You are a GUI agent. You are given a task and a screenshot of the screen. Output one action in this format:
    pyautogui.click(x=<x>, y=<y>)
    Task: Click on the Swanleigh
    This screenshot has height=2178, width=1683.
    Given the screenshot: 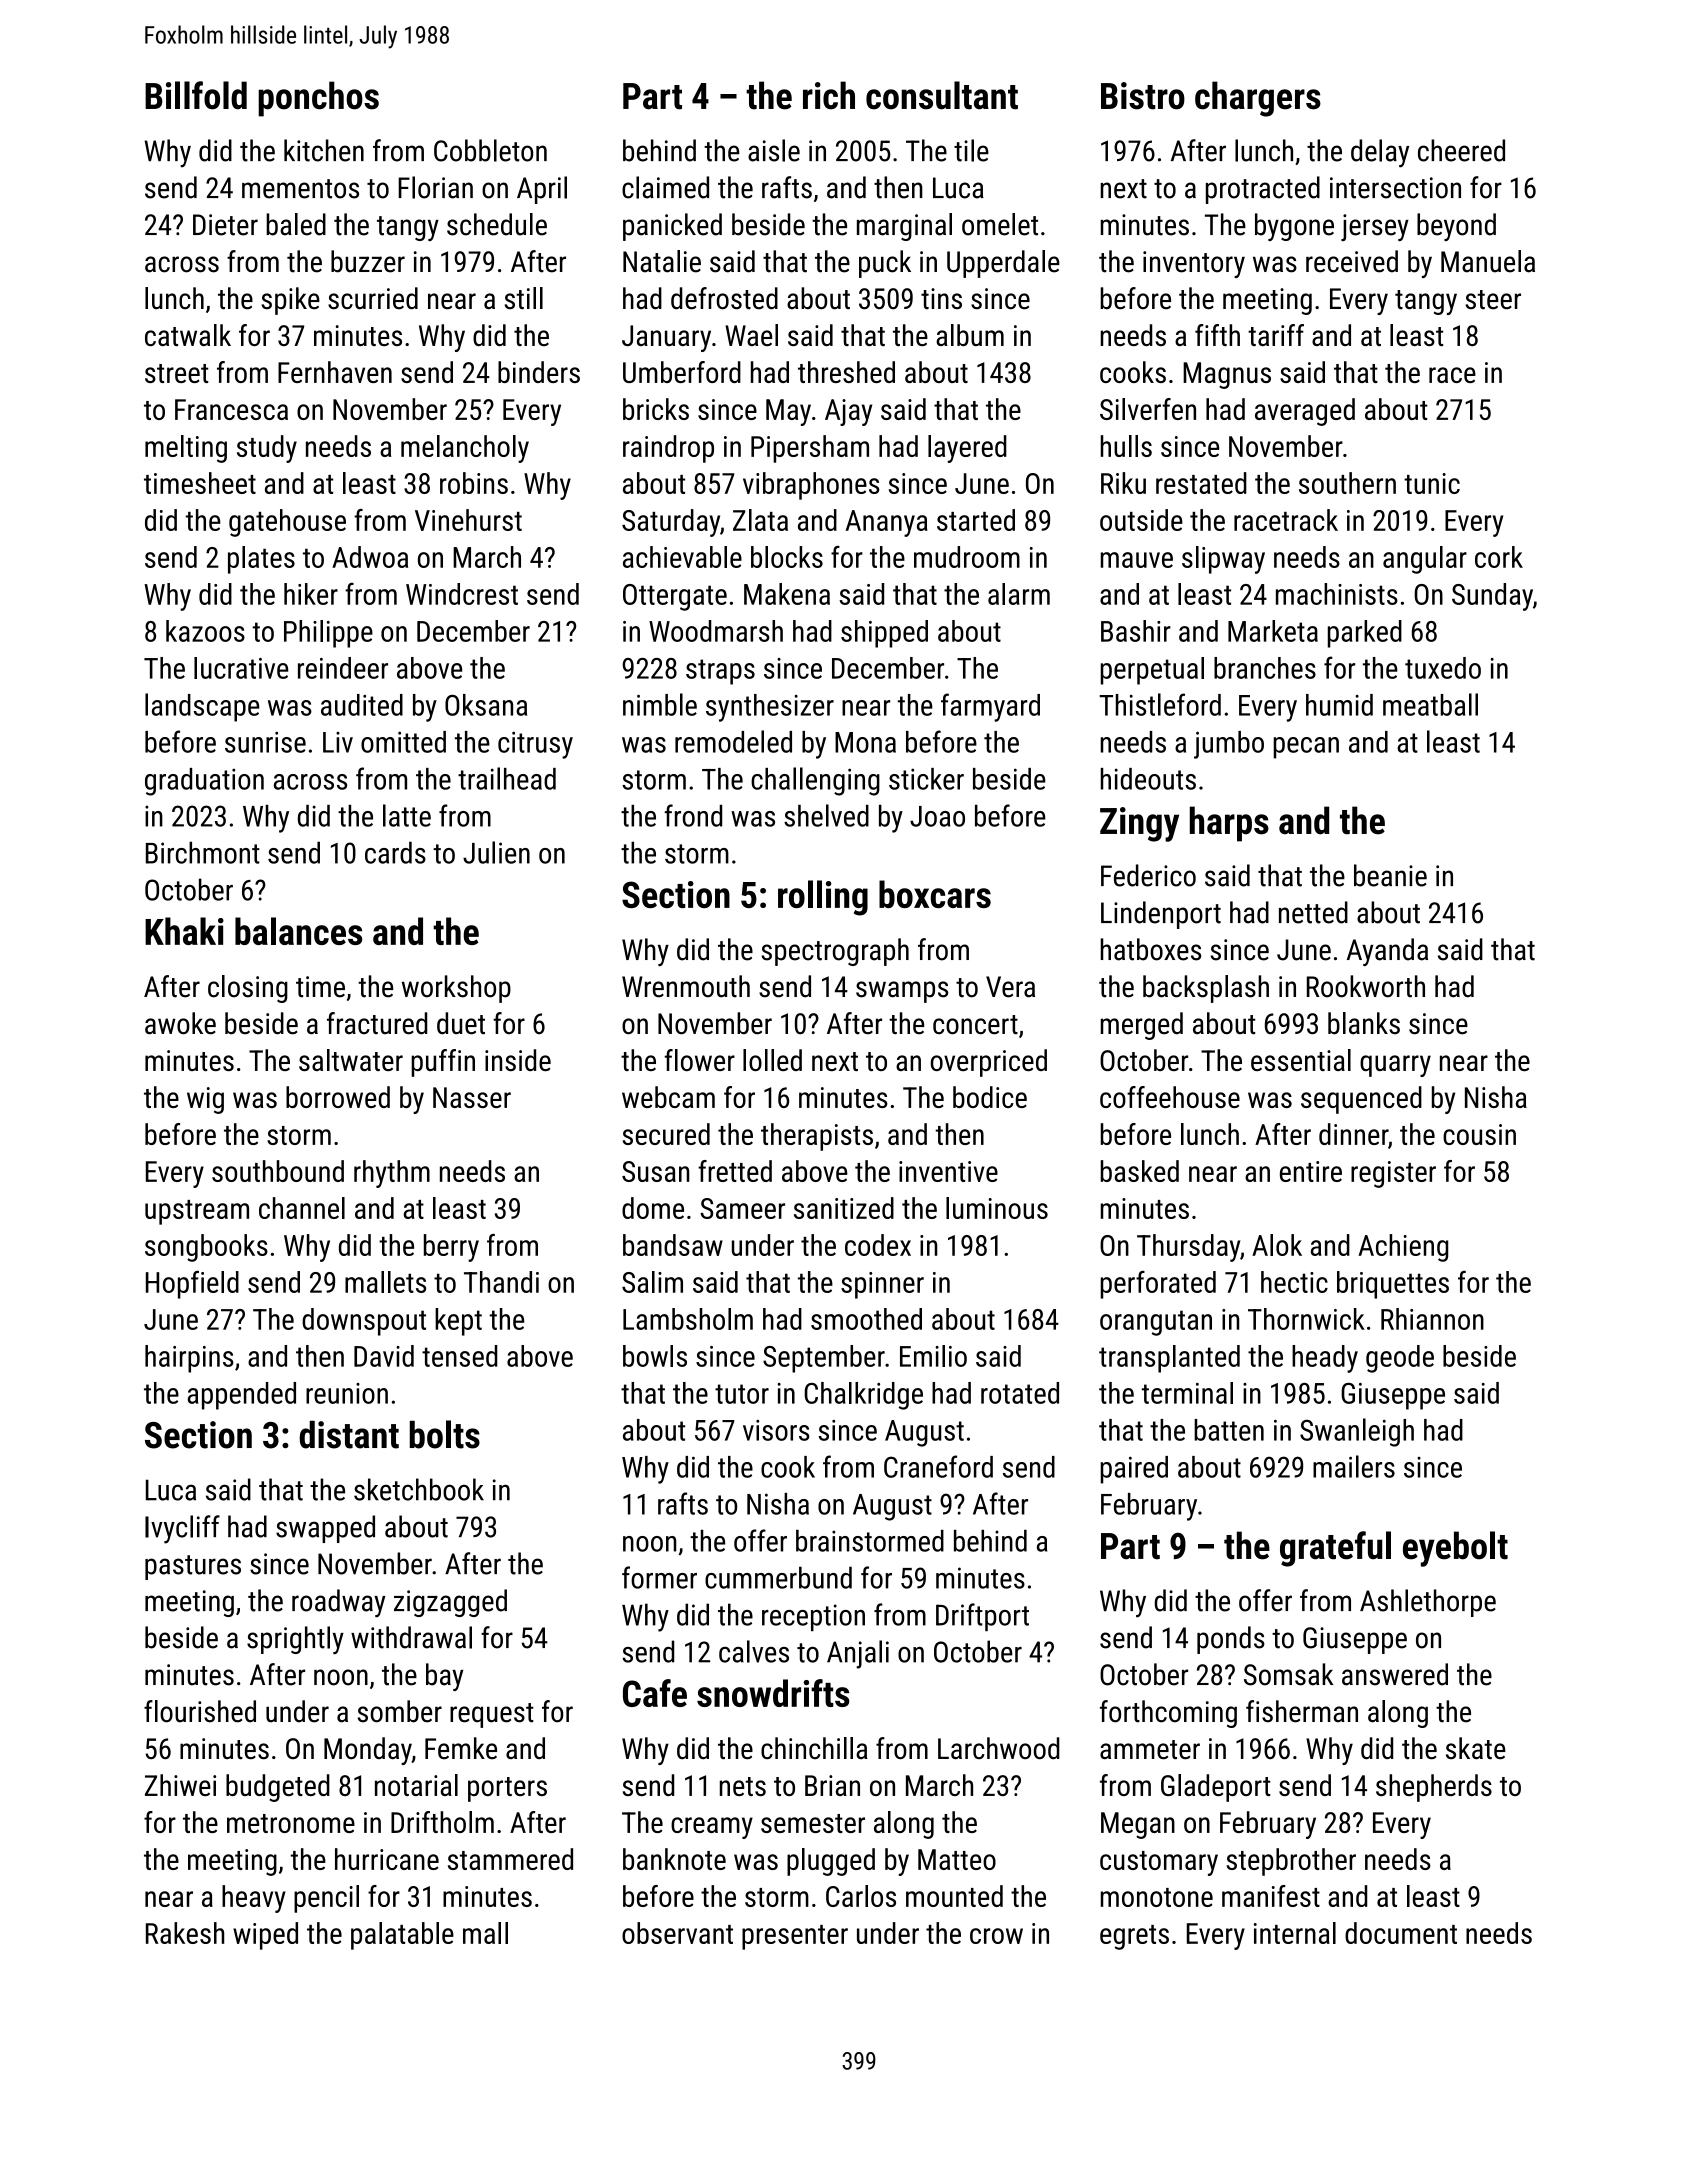 What is the action you would take?
    pyautogui.click(x=1357, y=1432)
